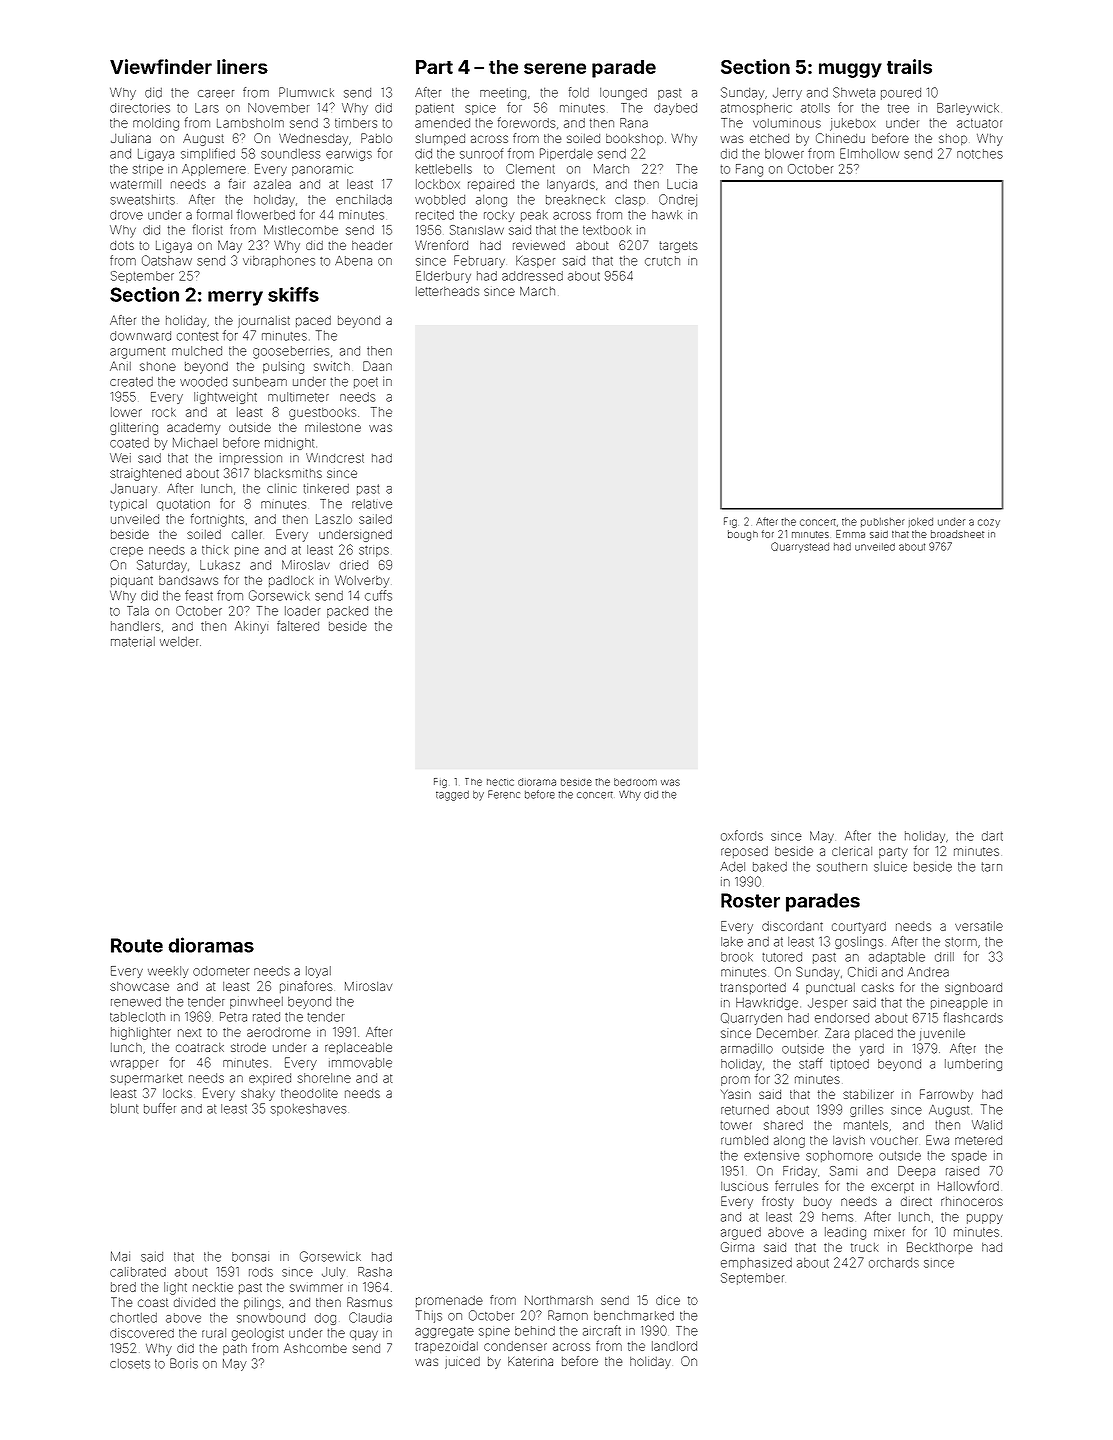 The height and width of the screenshot is (1440, 1113). What do you see at coordinates (250, 1257) in the screenshot?
I see `bonsai` at bounding box center [250, 1257].
